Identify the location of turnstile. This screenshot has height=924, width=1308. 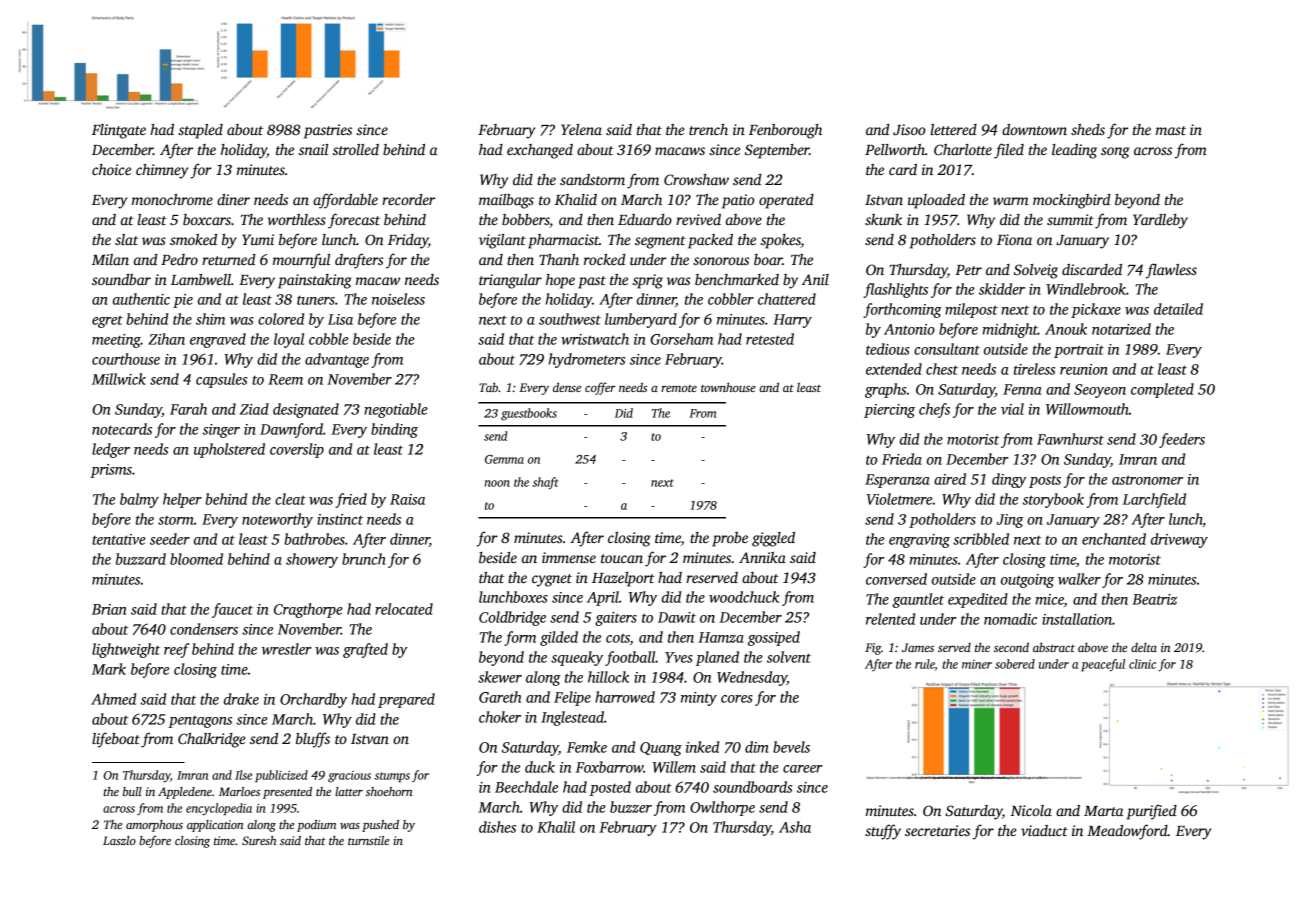
(369, 840).
